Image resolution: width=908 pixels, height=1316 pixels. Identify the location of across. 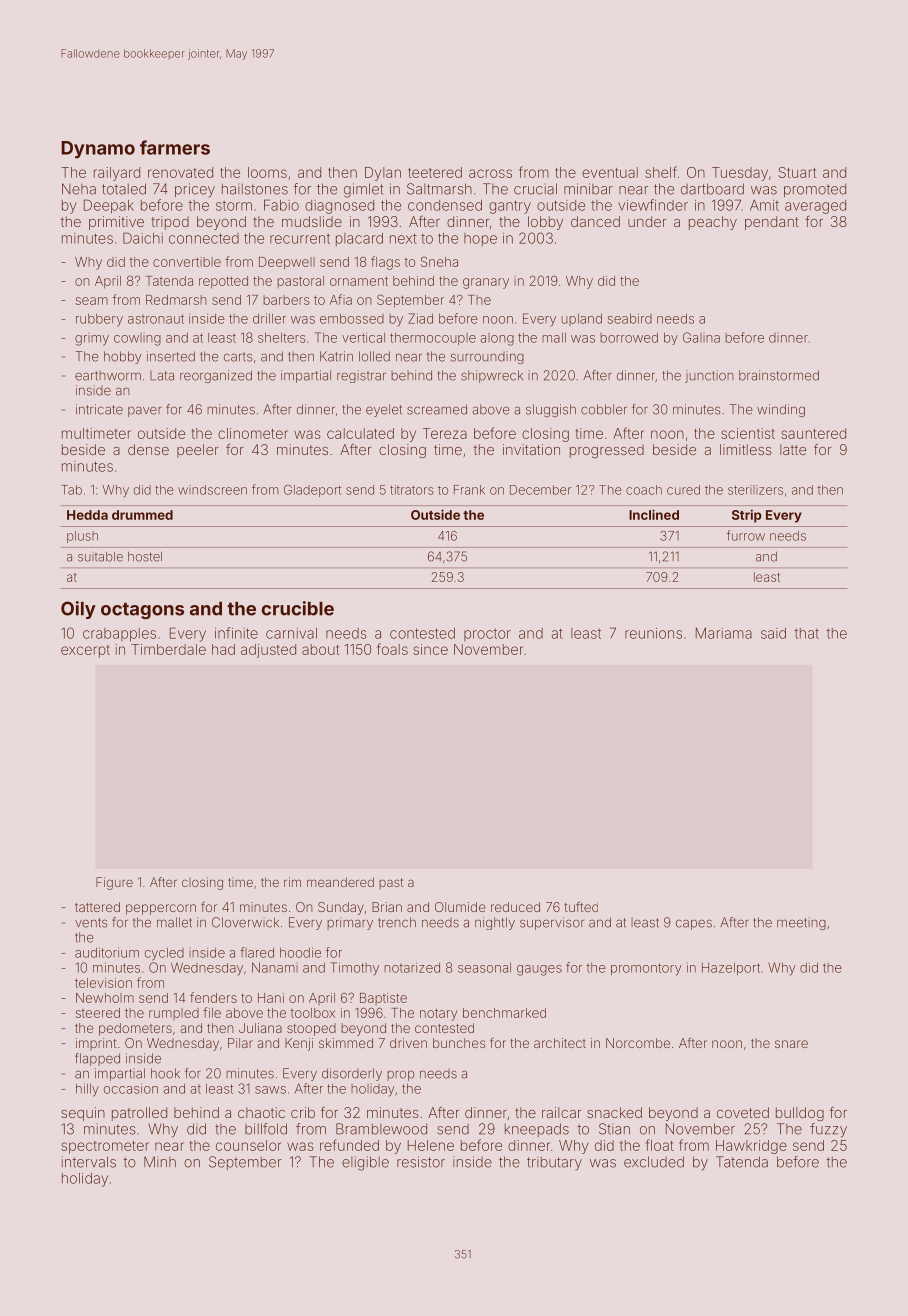
(490, 173).
